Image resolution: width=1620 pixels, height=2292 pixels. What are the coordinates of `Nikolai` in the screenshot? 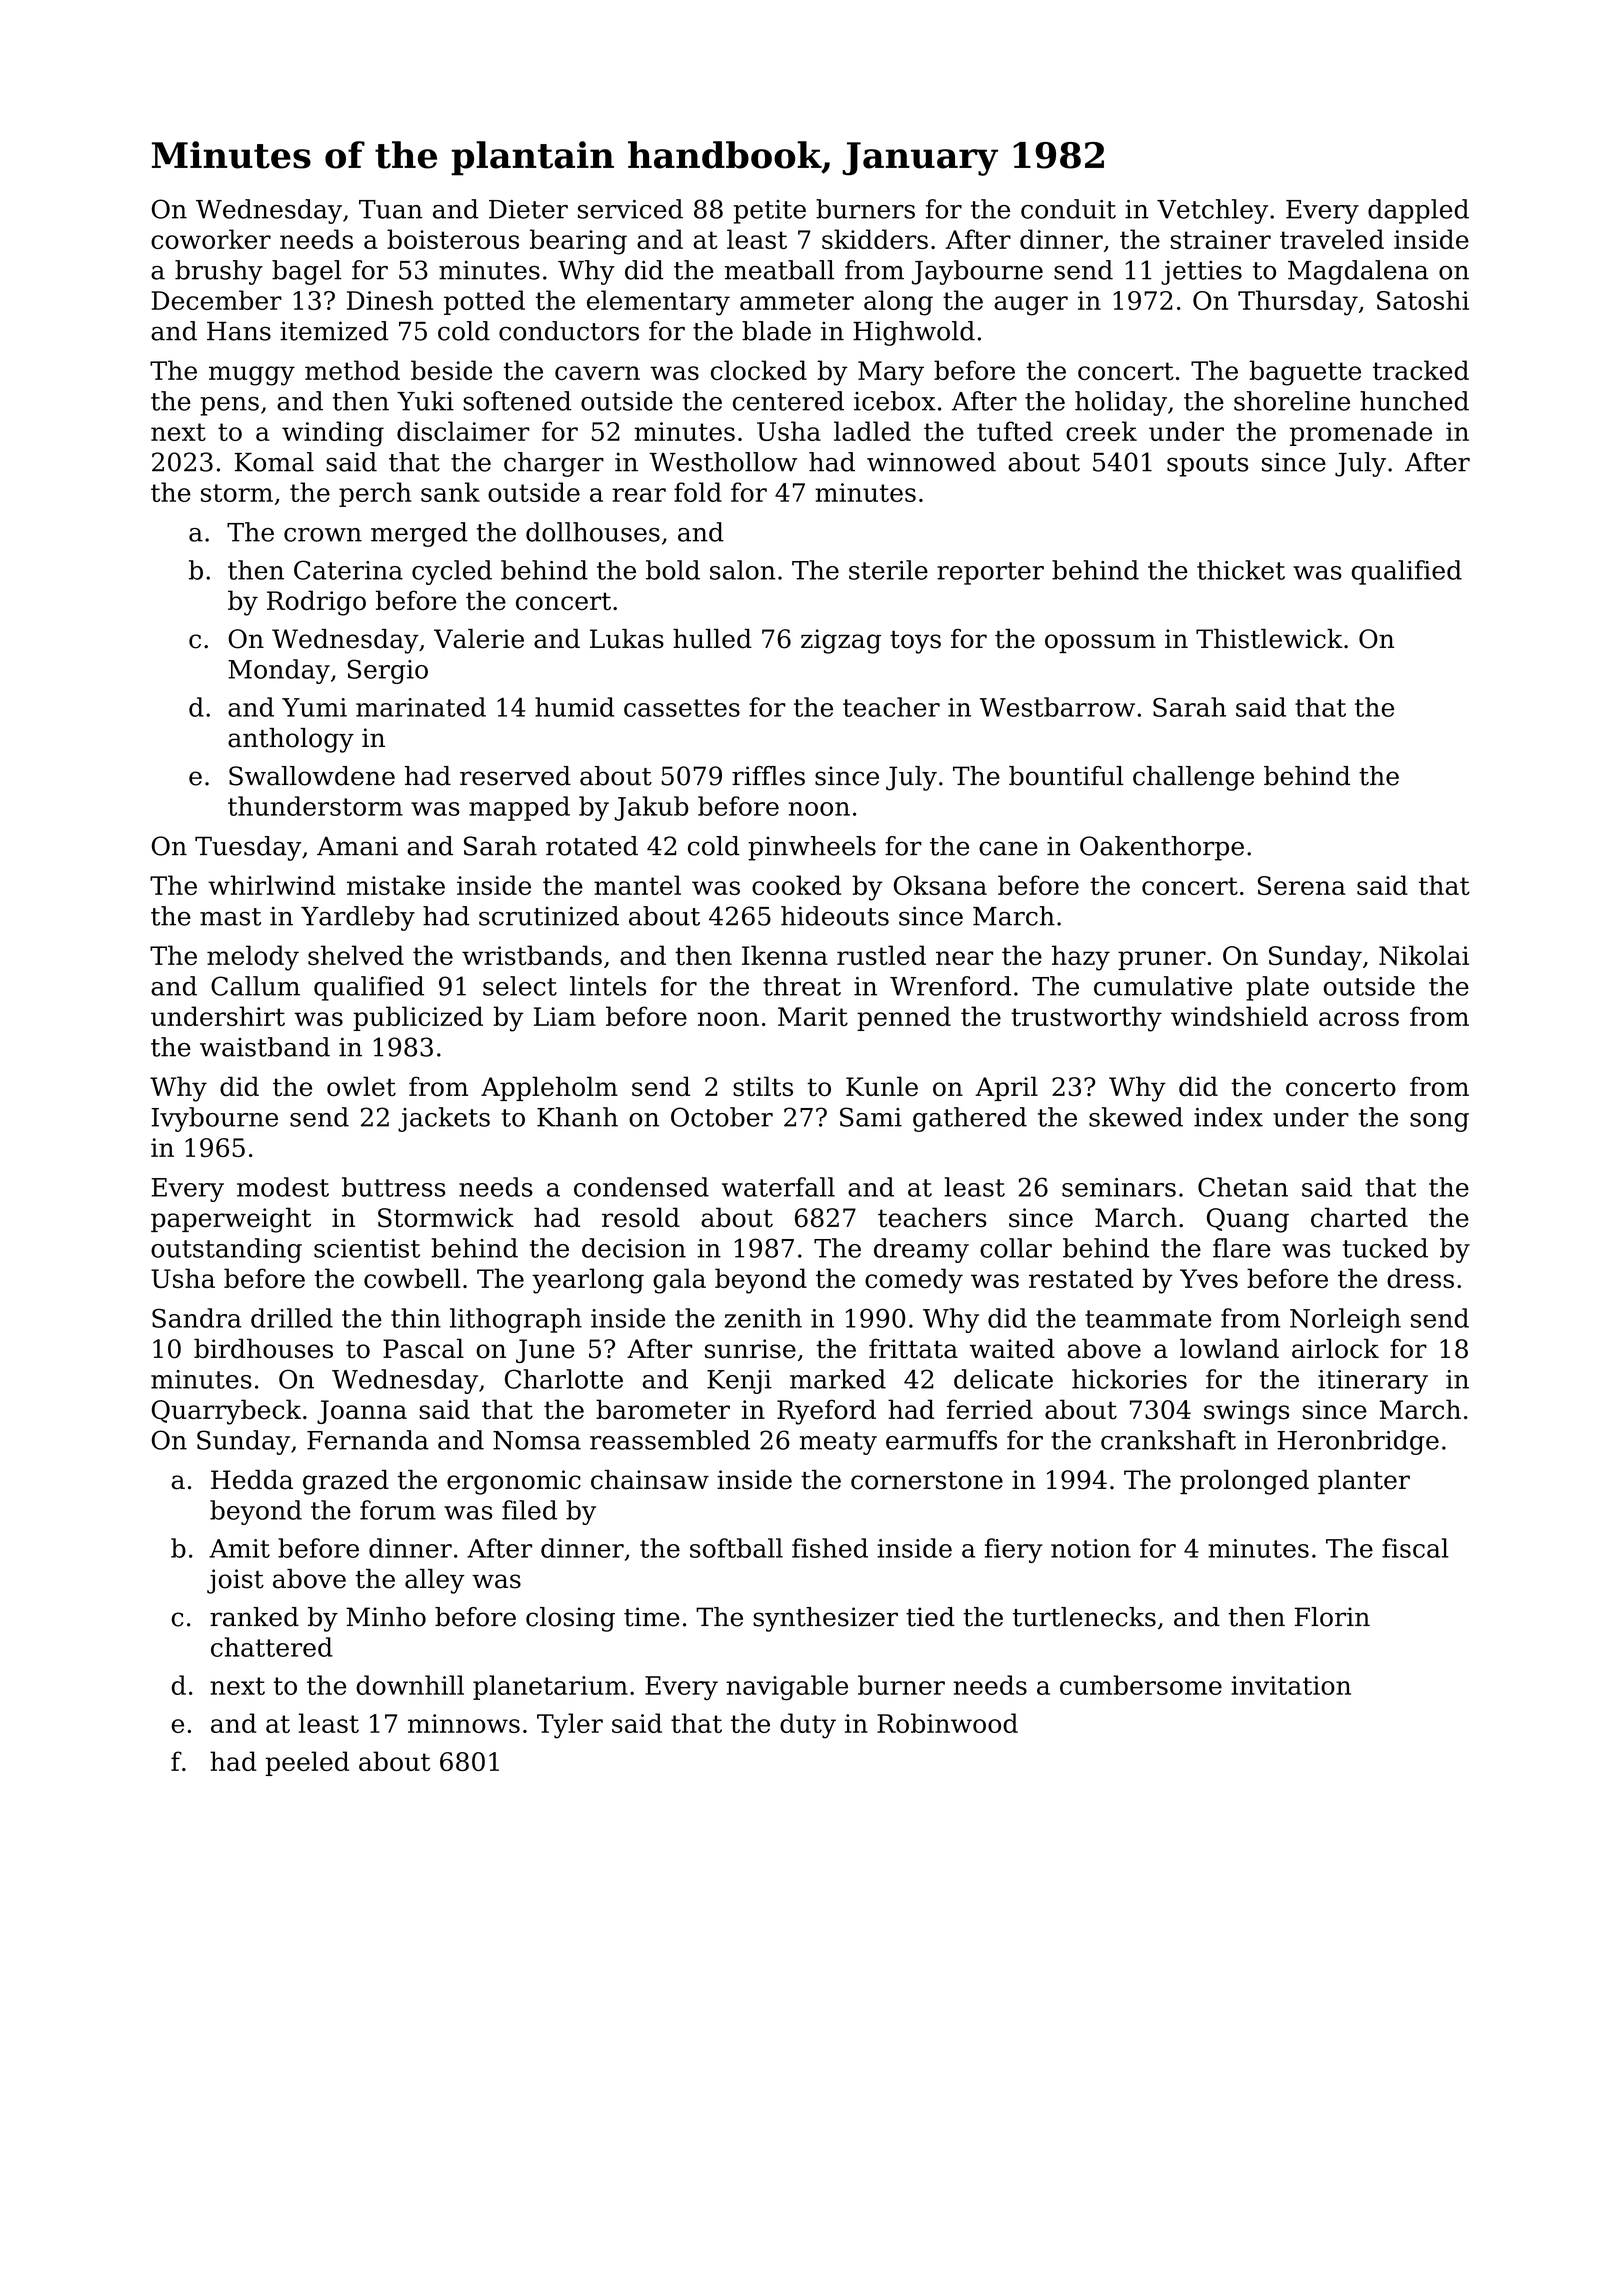 It's located at (1424, 955).
